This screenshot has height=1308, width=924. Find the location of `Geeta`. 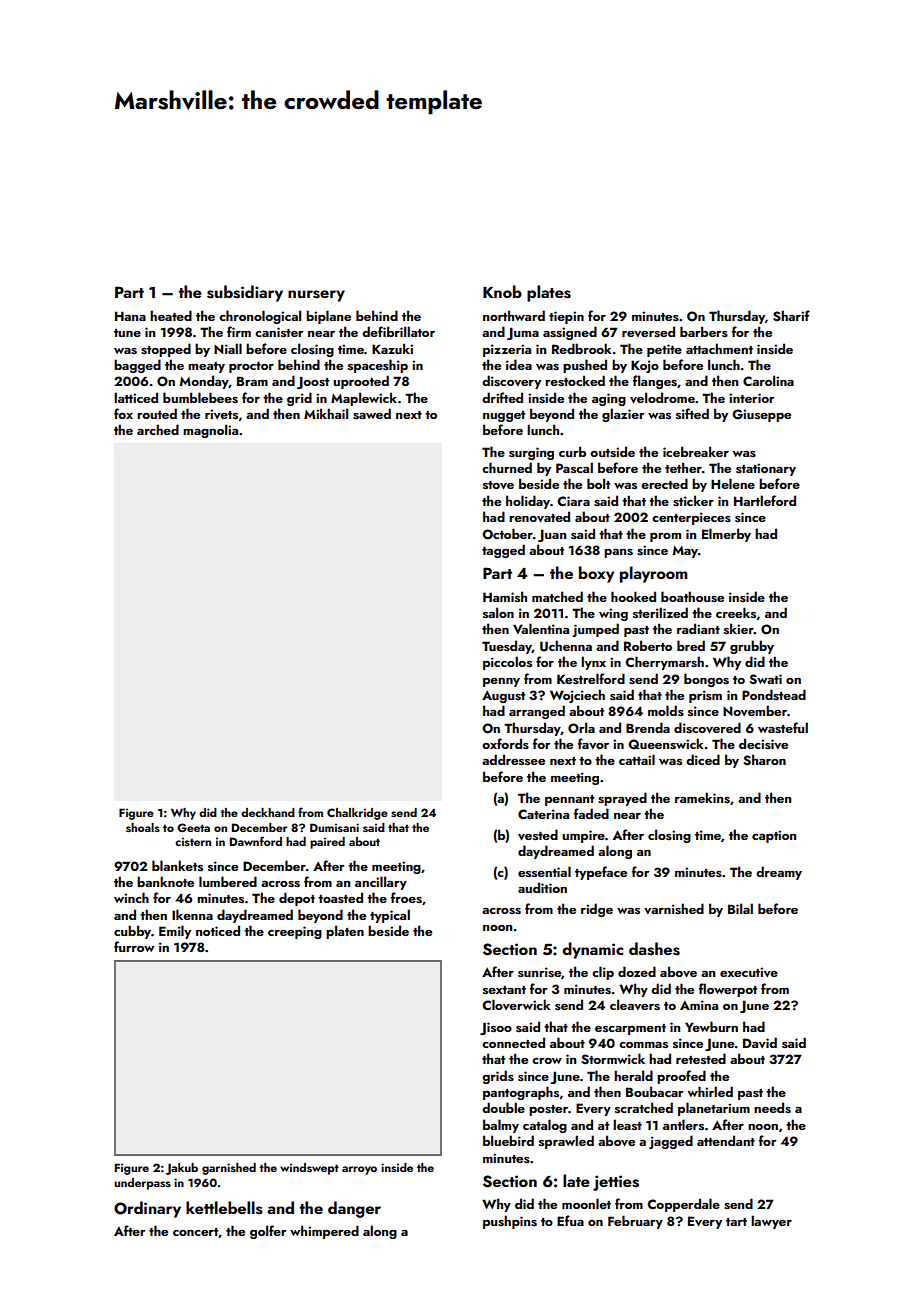

Geeta is located at coordinates (193, 828).
